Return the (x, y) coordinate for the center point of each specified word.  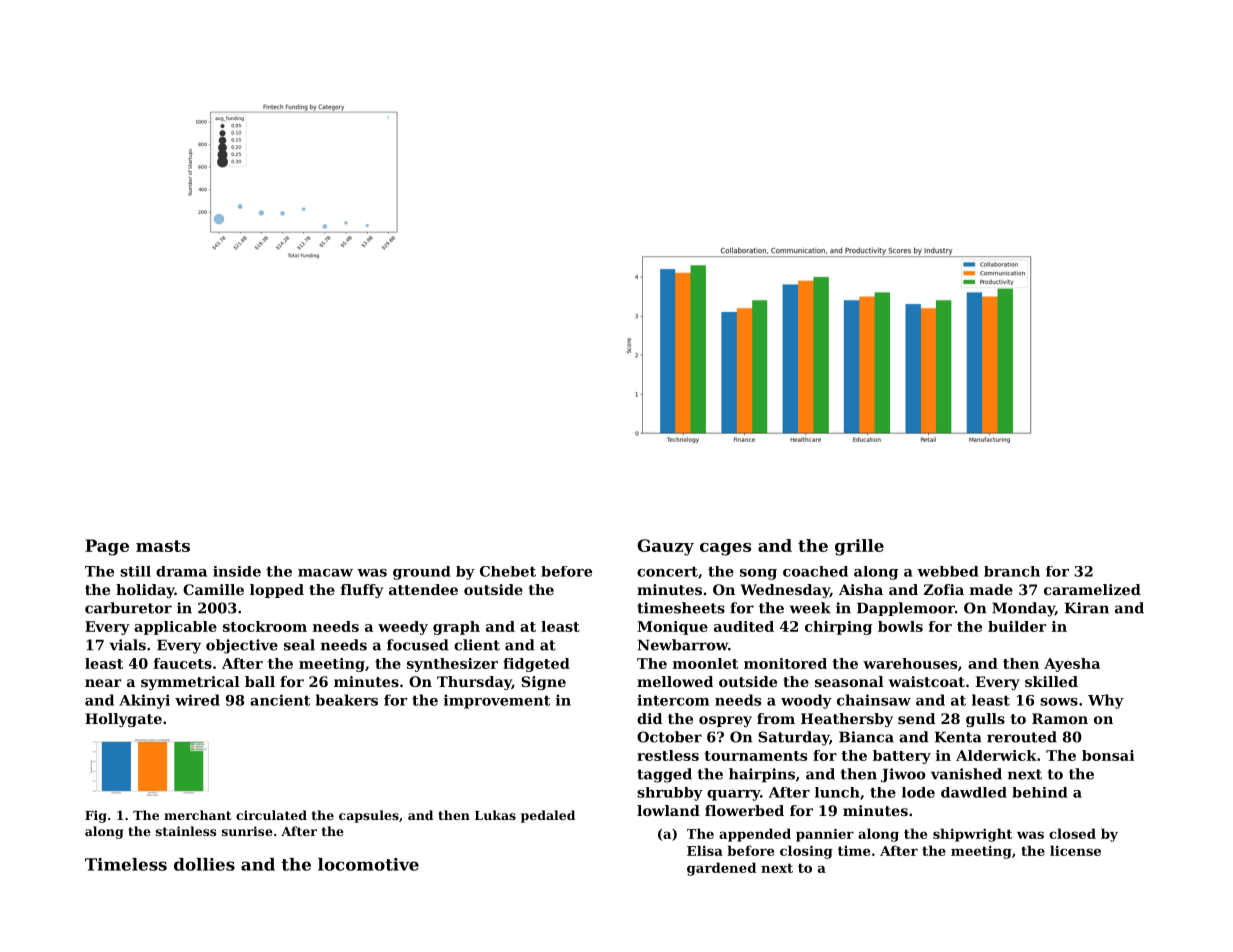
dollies (204, 864)
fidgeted (536, 665)
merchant (198, 815)
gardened (721, 869)
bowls (900, 626)
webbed (947, 571)
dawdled (974, 792)
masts (163, 546)
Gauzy (665, 547)
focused (418, 645)
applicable (175, 628)
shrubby (670, 794)
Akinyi (144, 701)
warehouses (910, 663)
